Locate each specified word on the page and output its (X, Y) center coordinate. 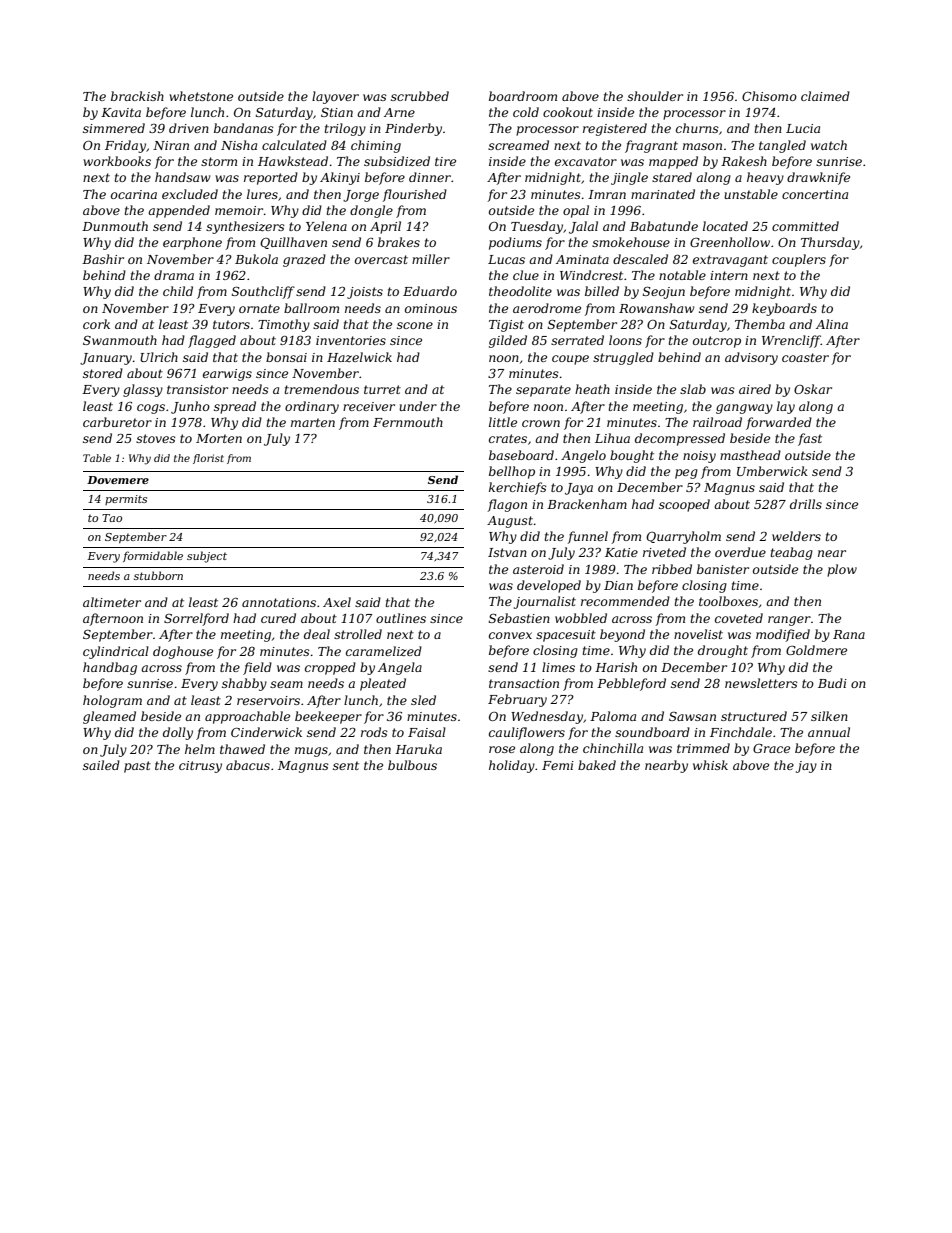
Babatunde (664, 226)
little (503, 422)
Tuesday (537, 227)
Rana (849, 634)
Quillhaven (293, 243)
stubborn (158, 575)
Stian (337, 112)
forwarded (779, 423)
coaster (805, 357)
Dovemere (118, 480)
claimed (825, 96)
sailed (101, 765)
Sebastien (519, 618)
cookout (568, 112)
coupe (570, 360)
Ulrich (159, 357)
